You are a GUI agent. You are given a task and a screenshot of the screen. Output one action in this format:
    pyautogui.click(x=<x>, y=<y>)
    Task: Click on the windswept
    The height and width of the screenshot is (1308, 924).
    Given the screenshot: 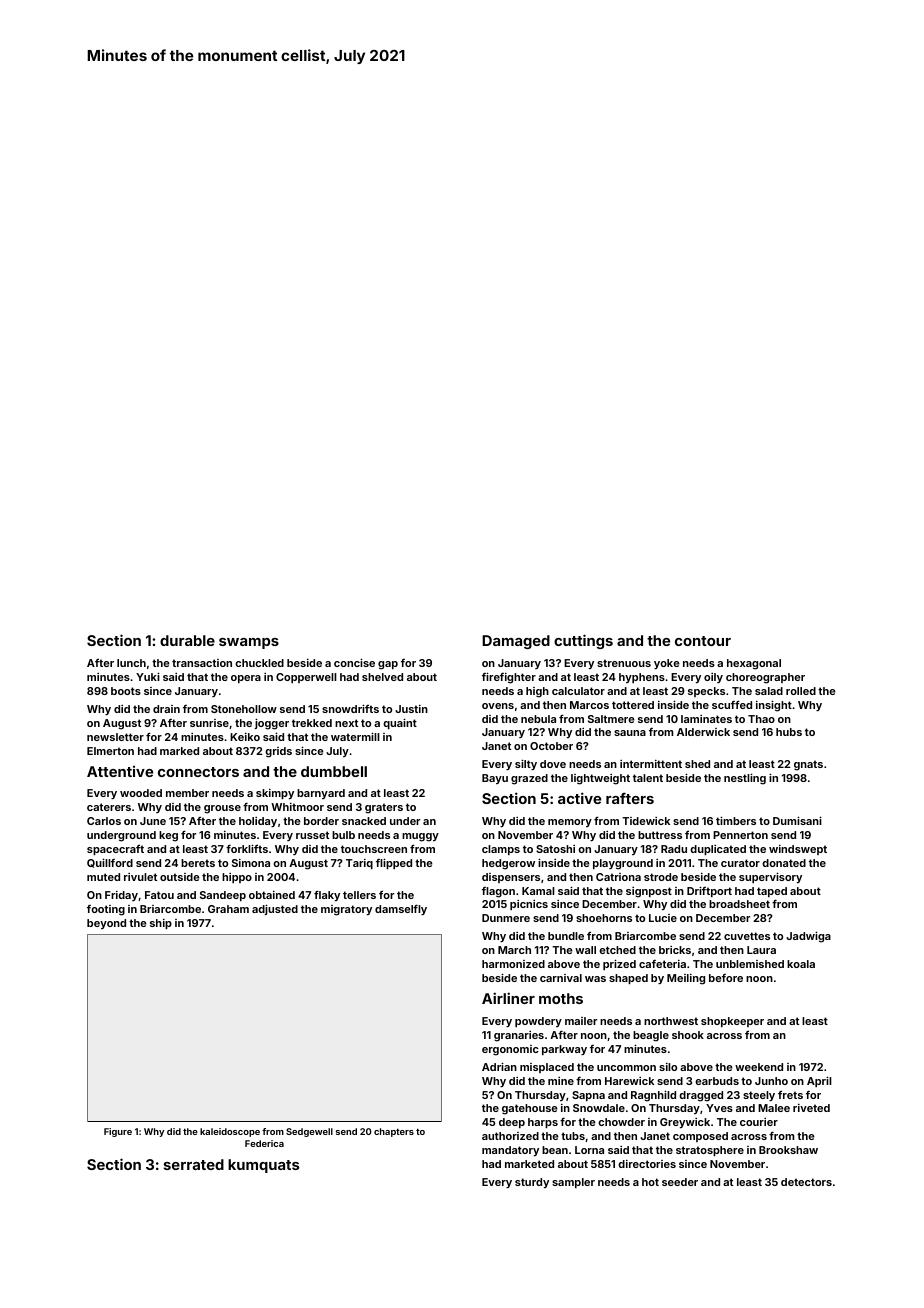 What is the action you would take?
    pyautogui.click(x=798, y=850)
